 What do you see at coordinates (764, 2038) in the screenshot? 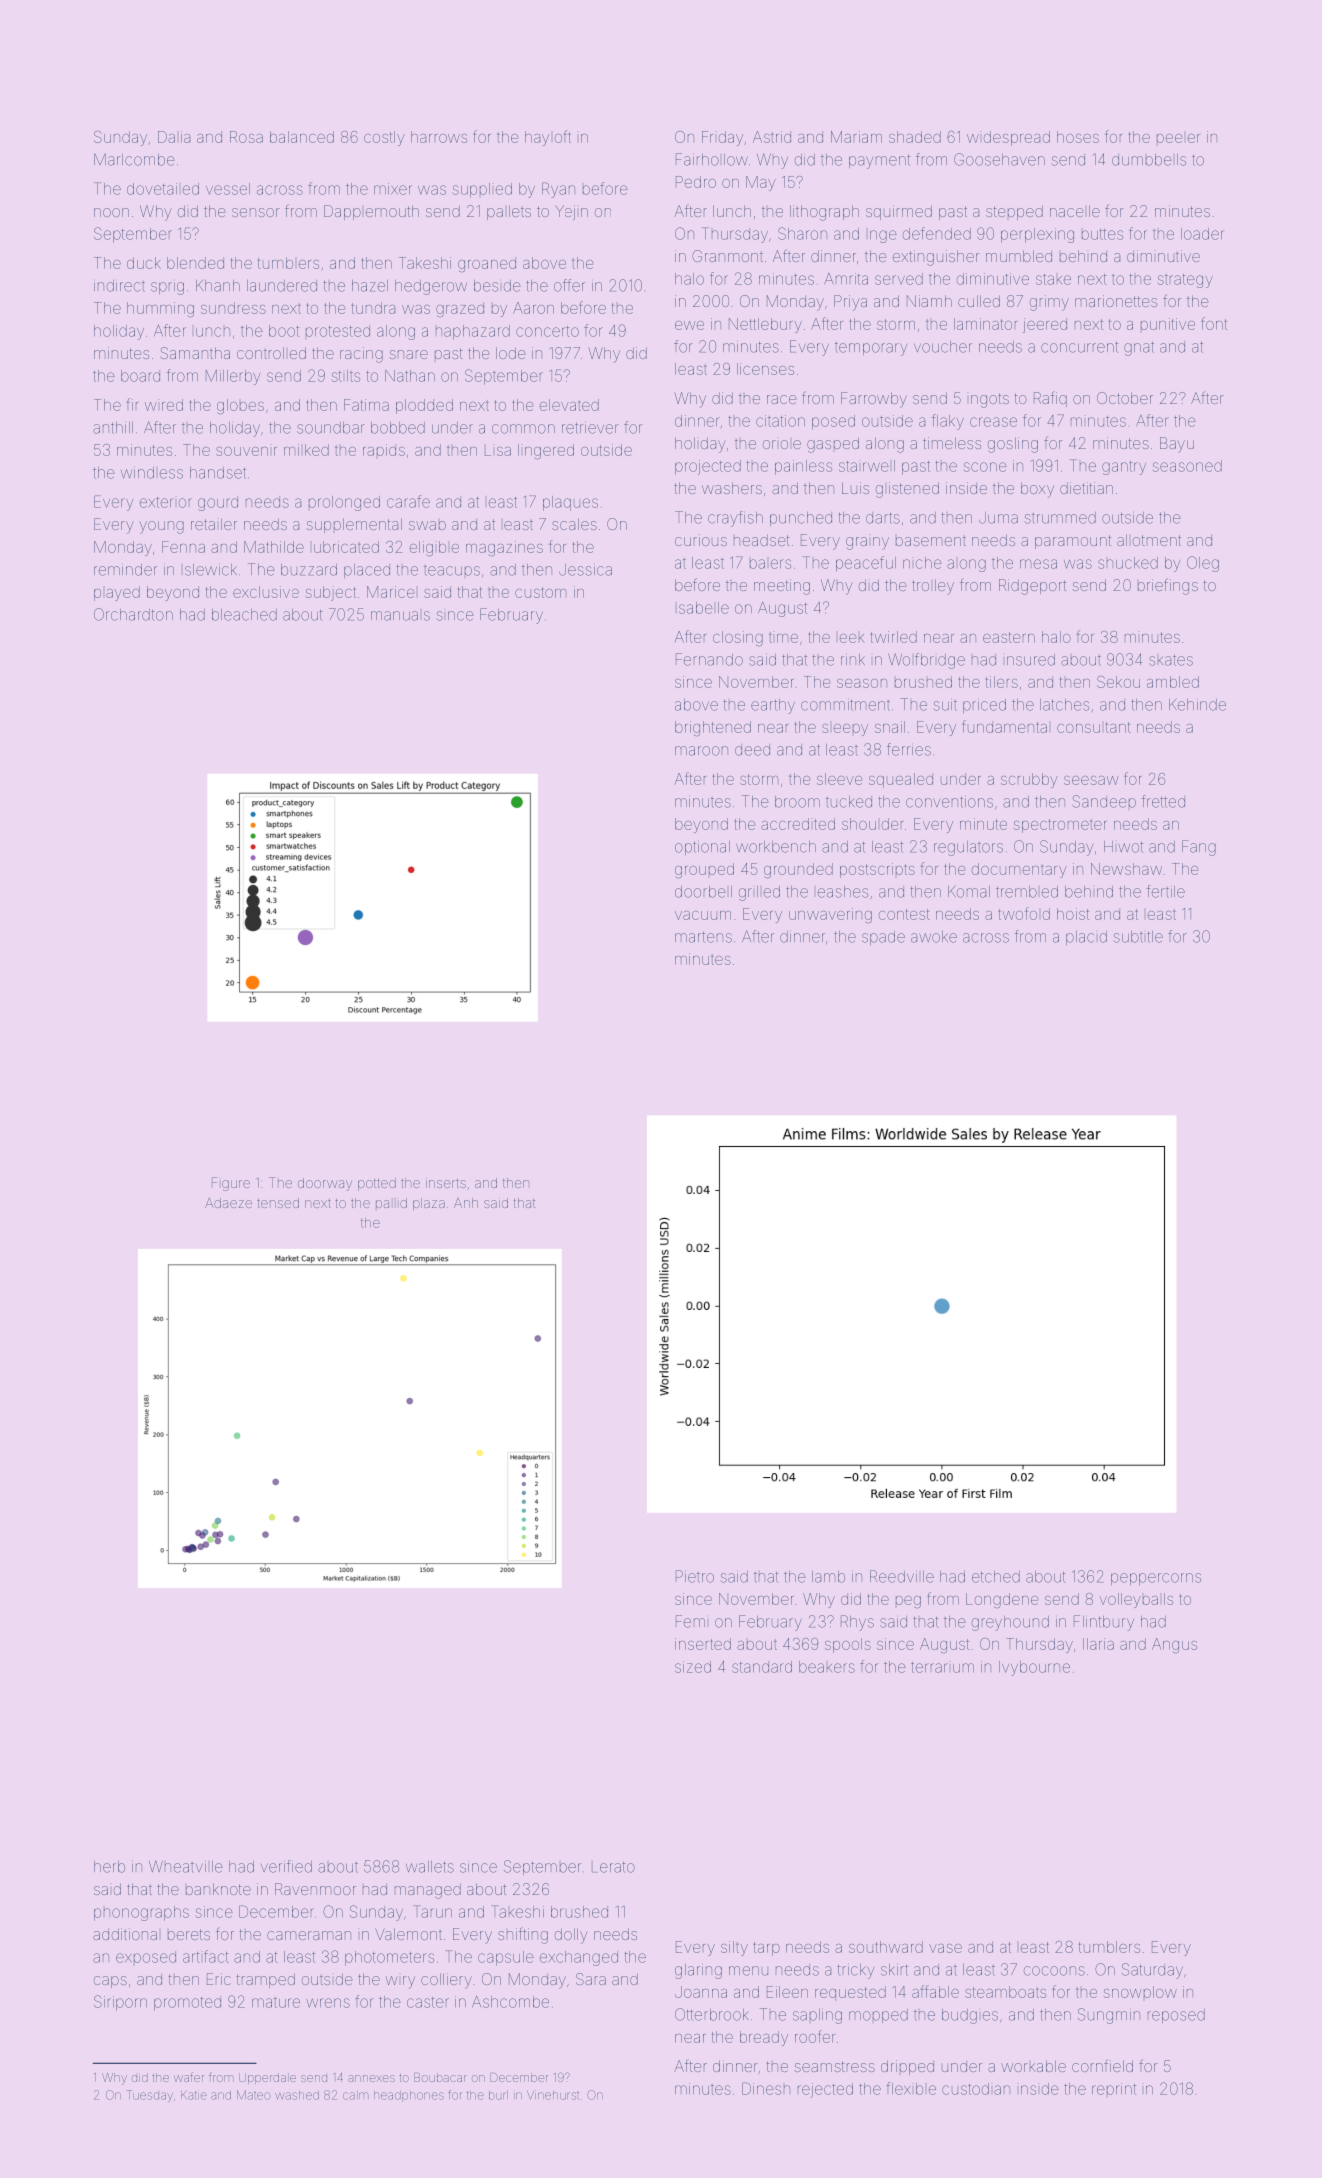
I see `bready` at bounding box center [764, 2038].
